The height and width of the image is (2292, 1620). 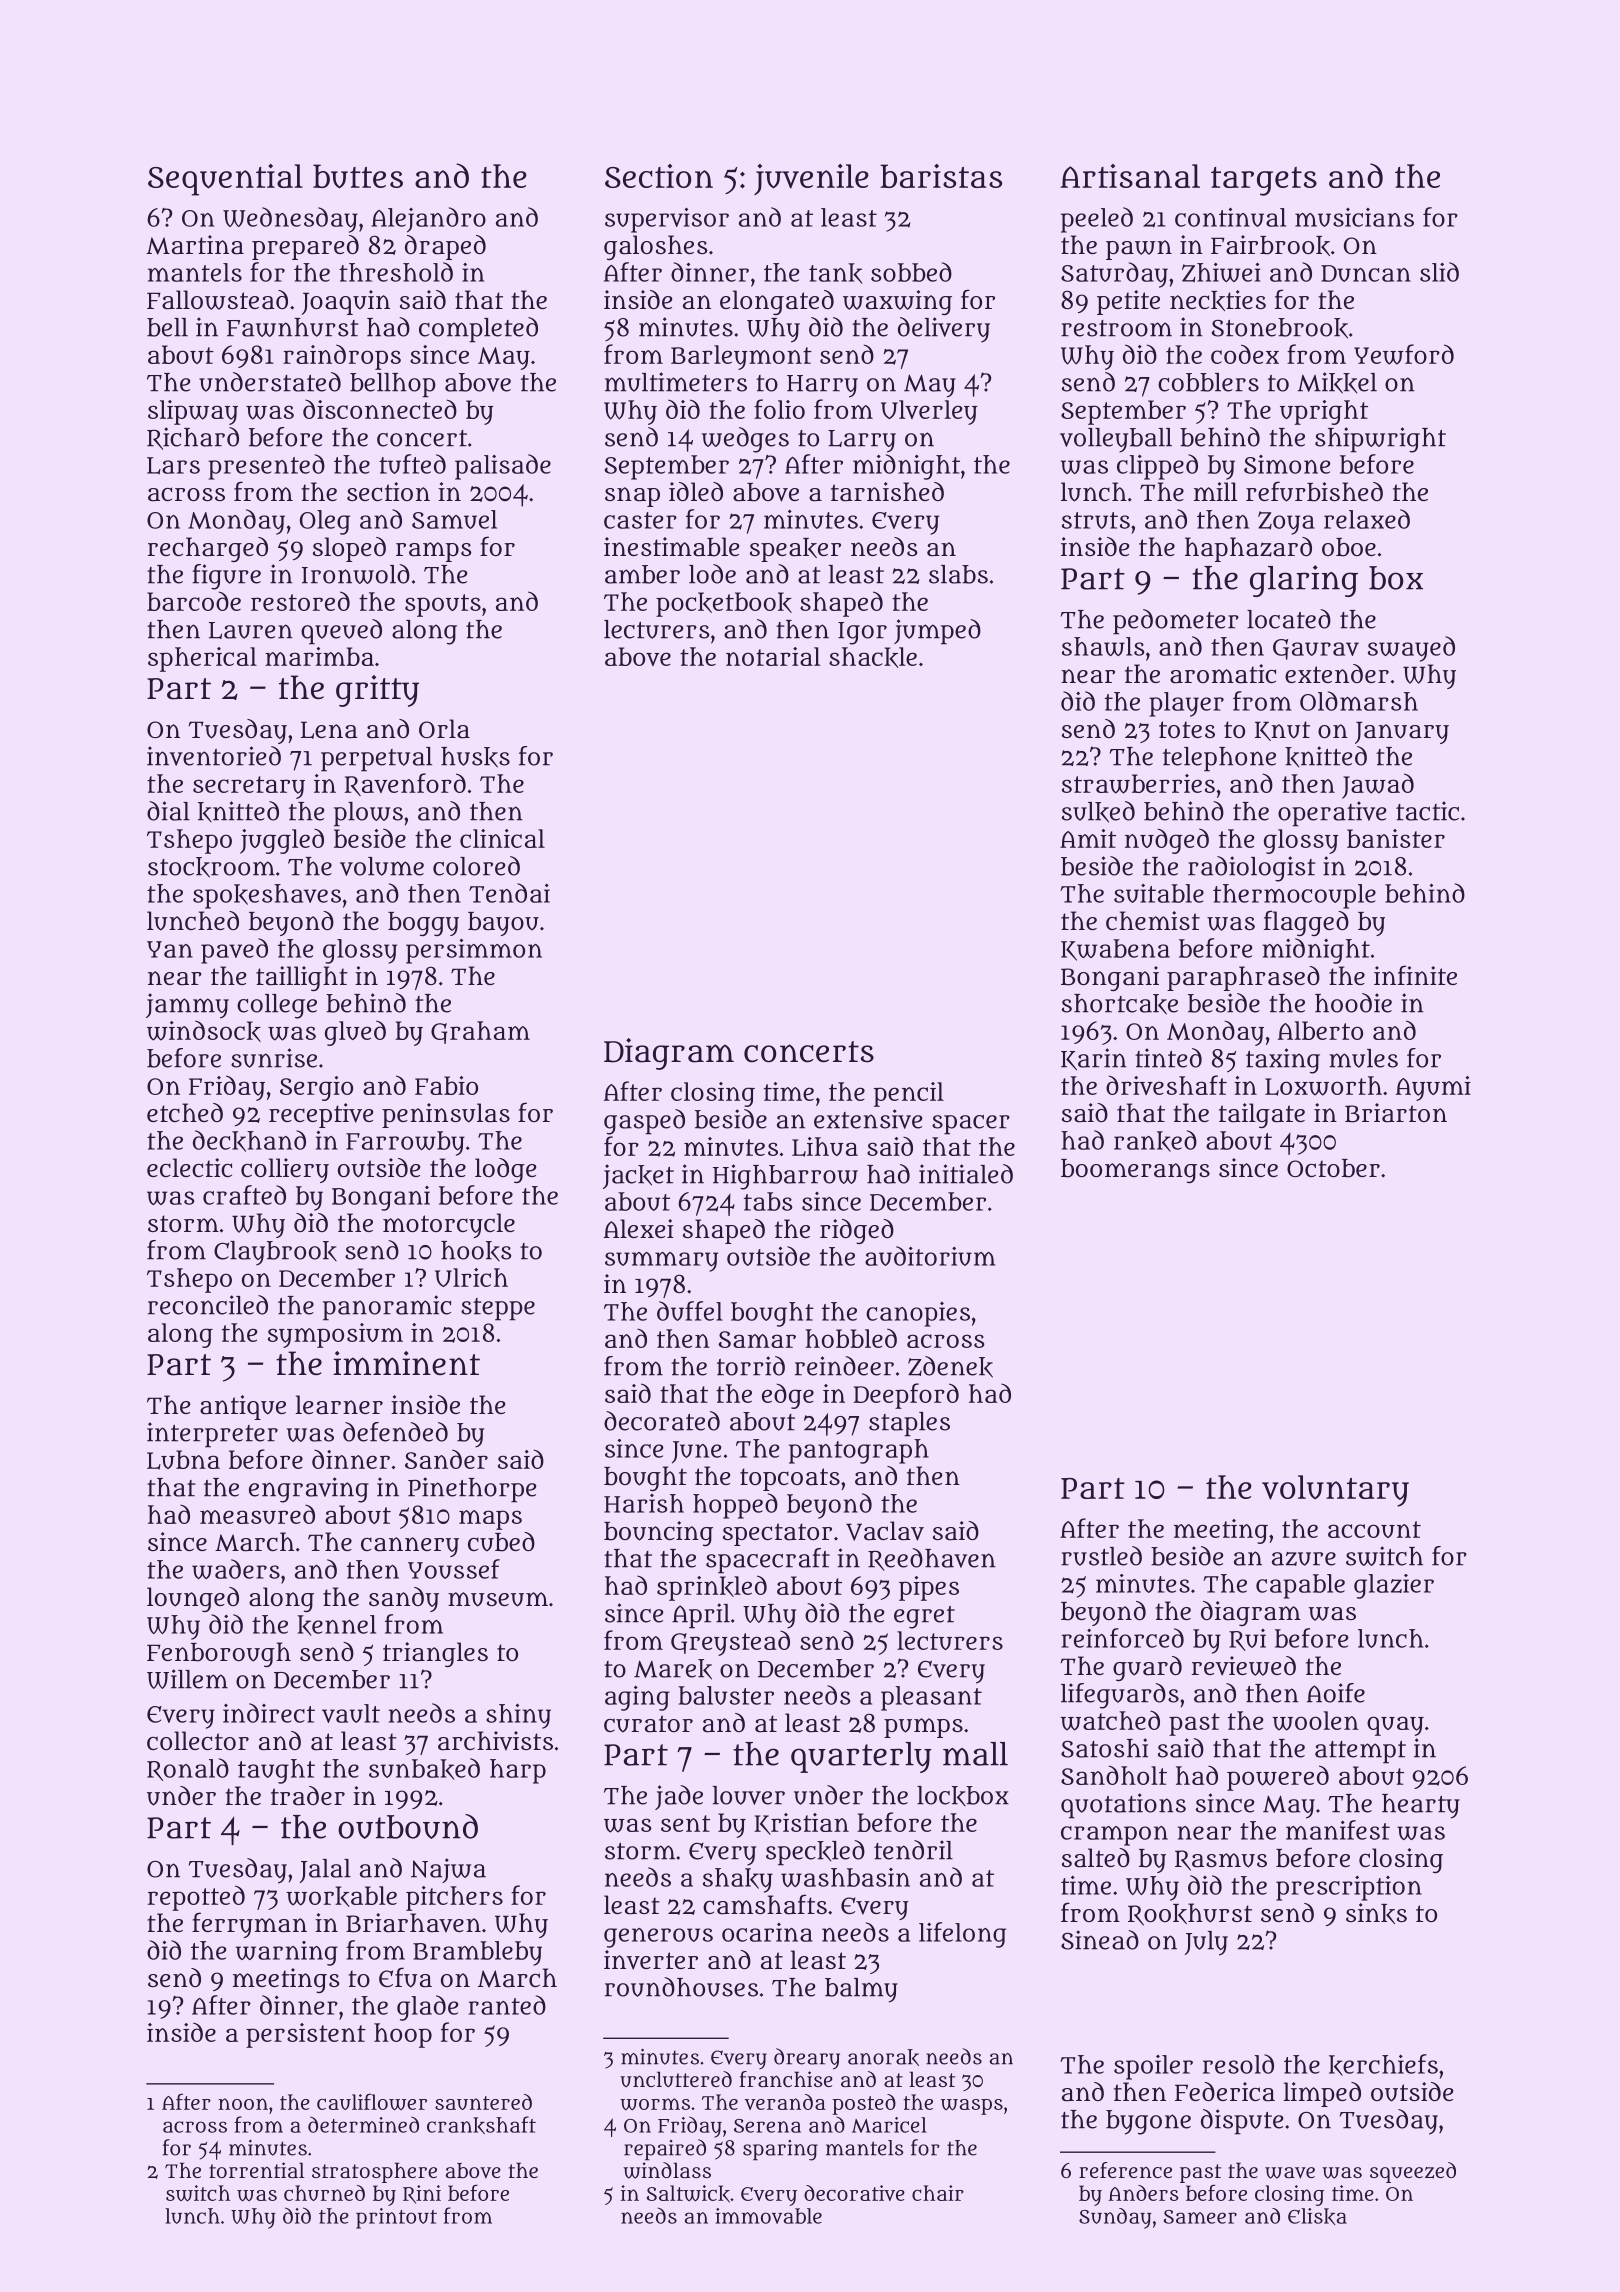 I want to click on reinforced, so click(x=1122, y=1638).
